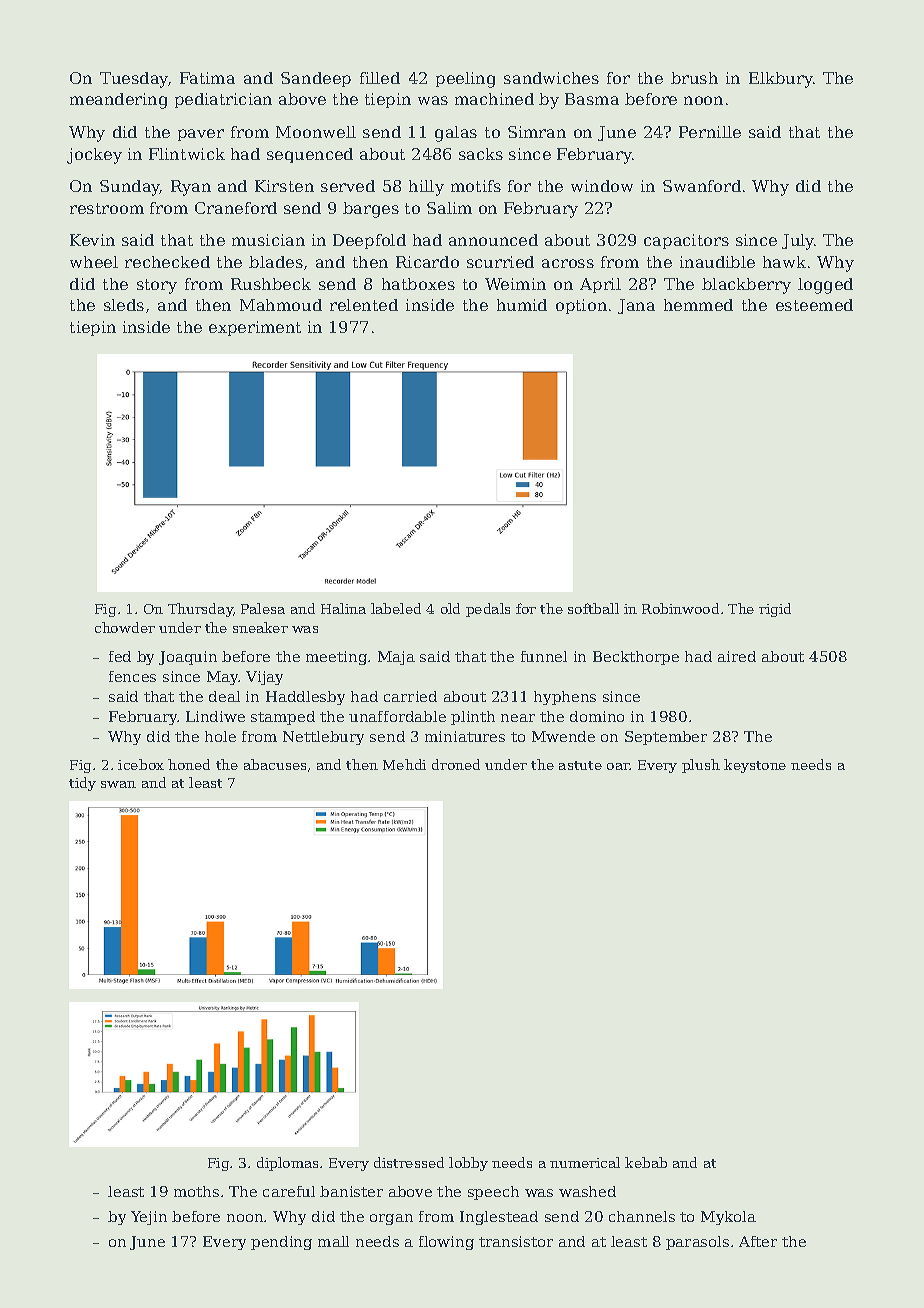  I want to click on plush, so click(701, 766).
